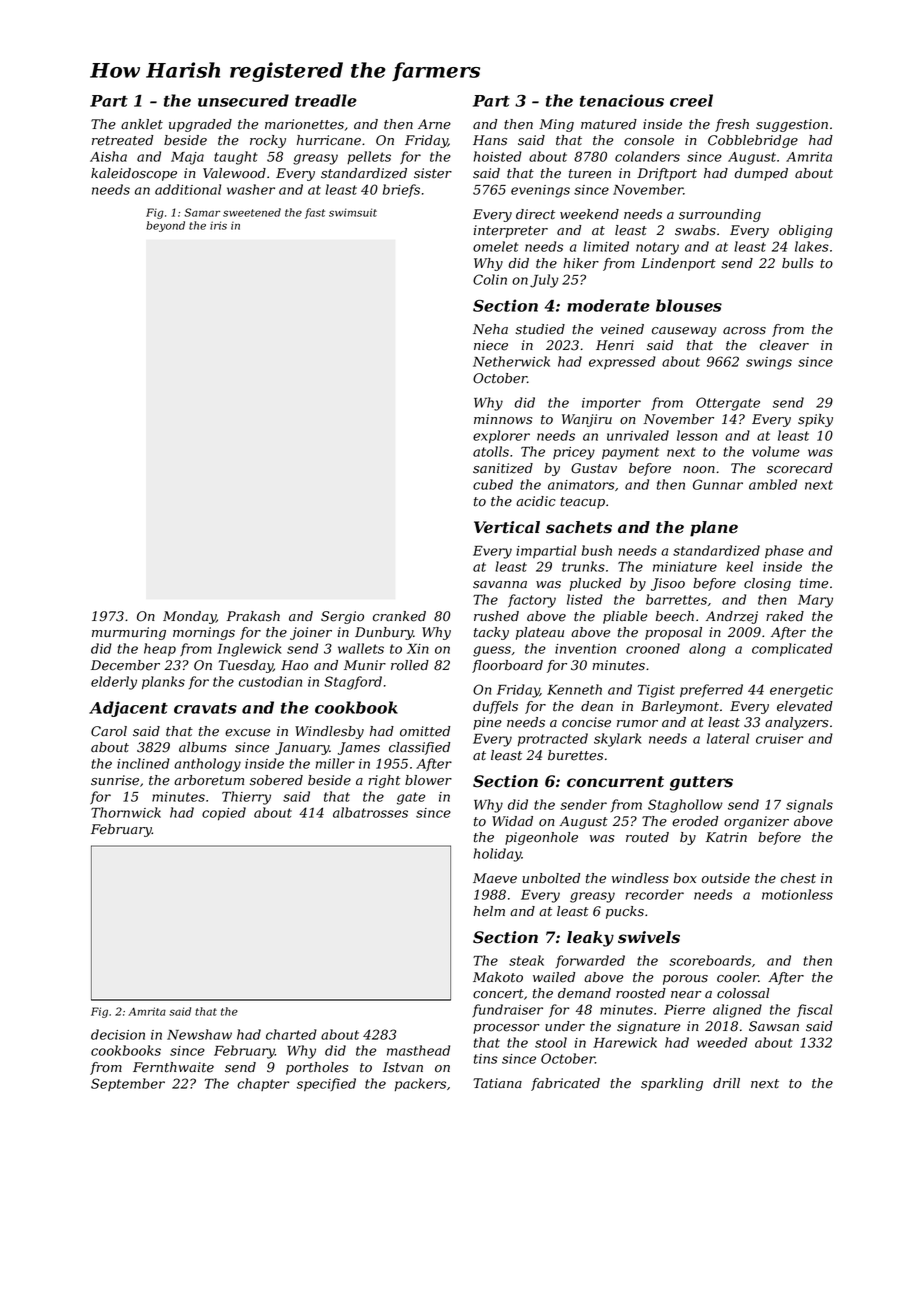  Describe the element at coordinates (622, 100) in the screenshot. I see `tenacious` at that location.
